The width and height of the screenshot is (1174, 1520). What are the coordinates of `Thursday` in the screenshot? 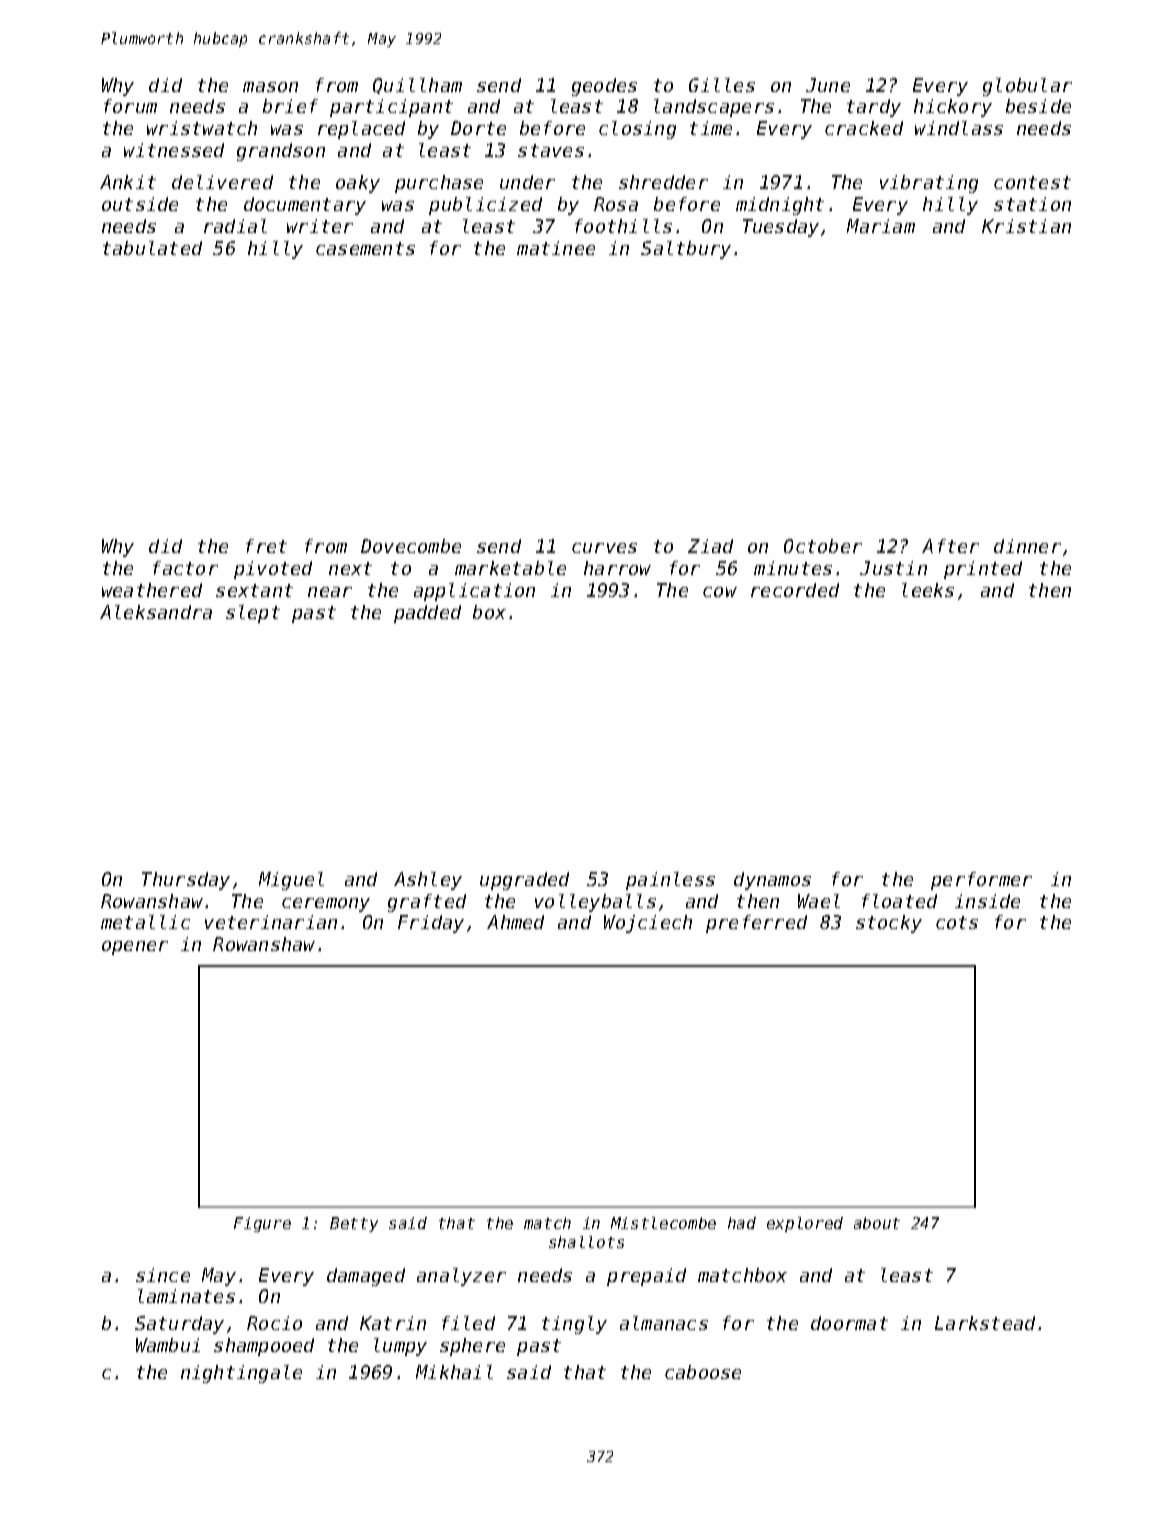 It's located at (186, 881).
